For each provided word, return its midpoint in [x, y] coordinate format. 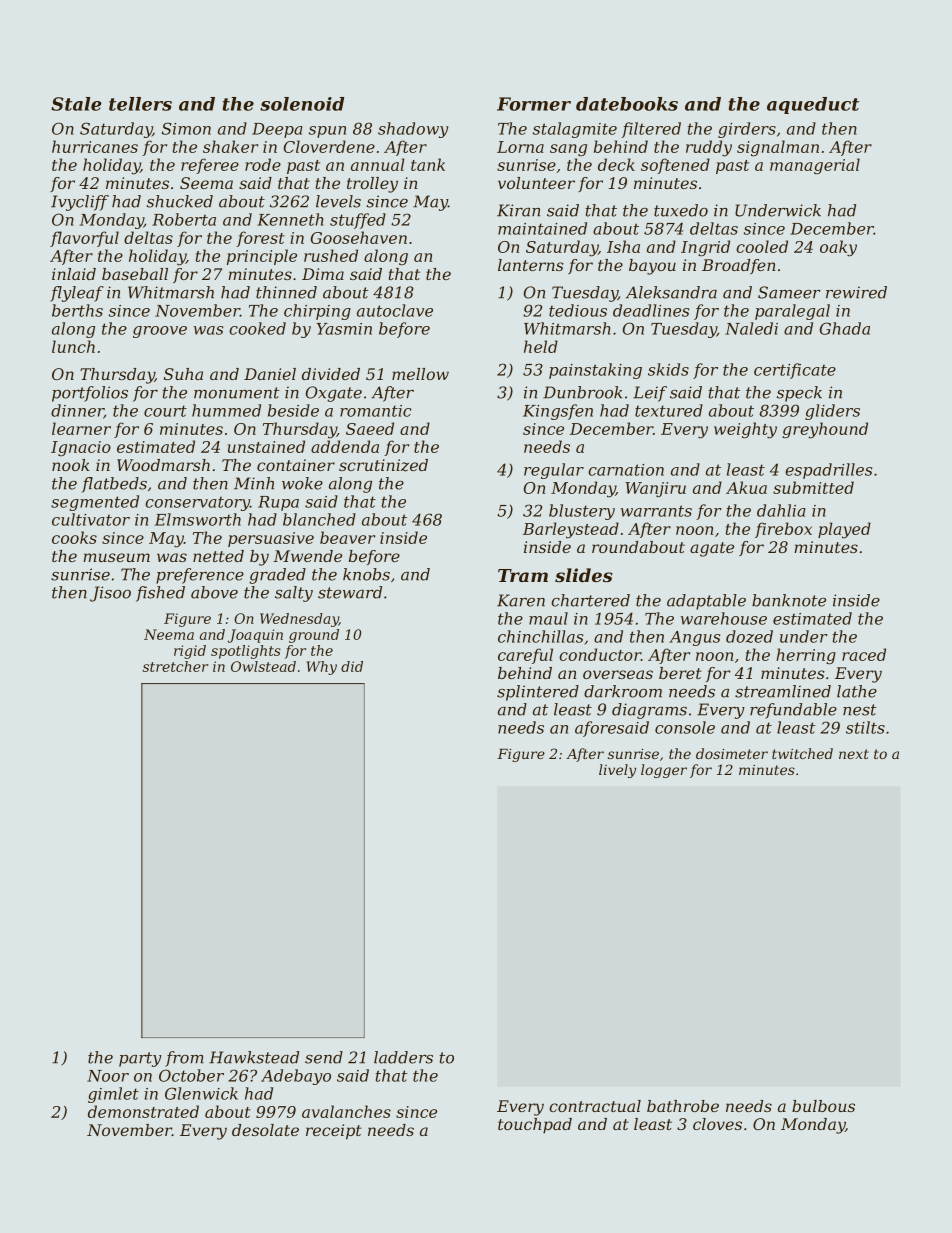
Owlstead [263, 666]
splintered [538, 693]
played [844, 530]
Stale [76, 104]
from [184, 1059]
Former [534, 104]
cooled [762, 246]
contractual [595, 1106]
